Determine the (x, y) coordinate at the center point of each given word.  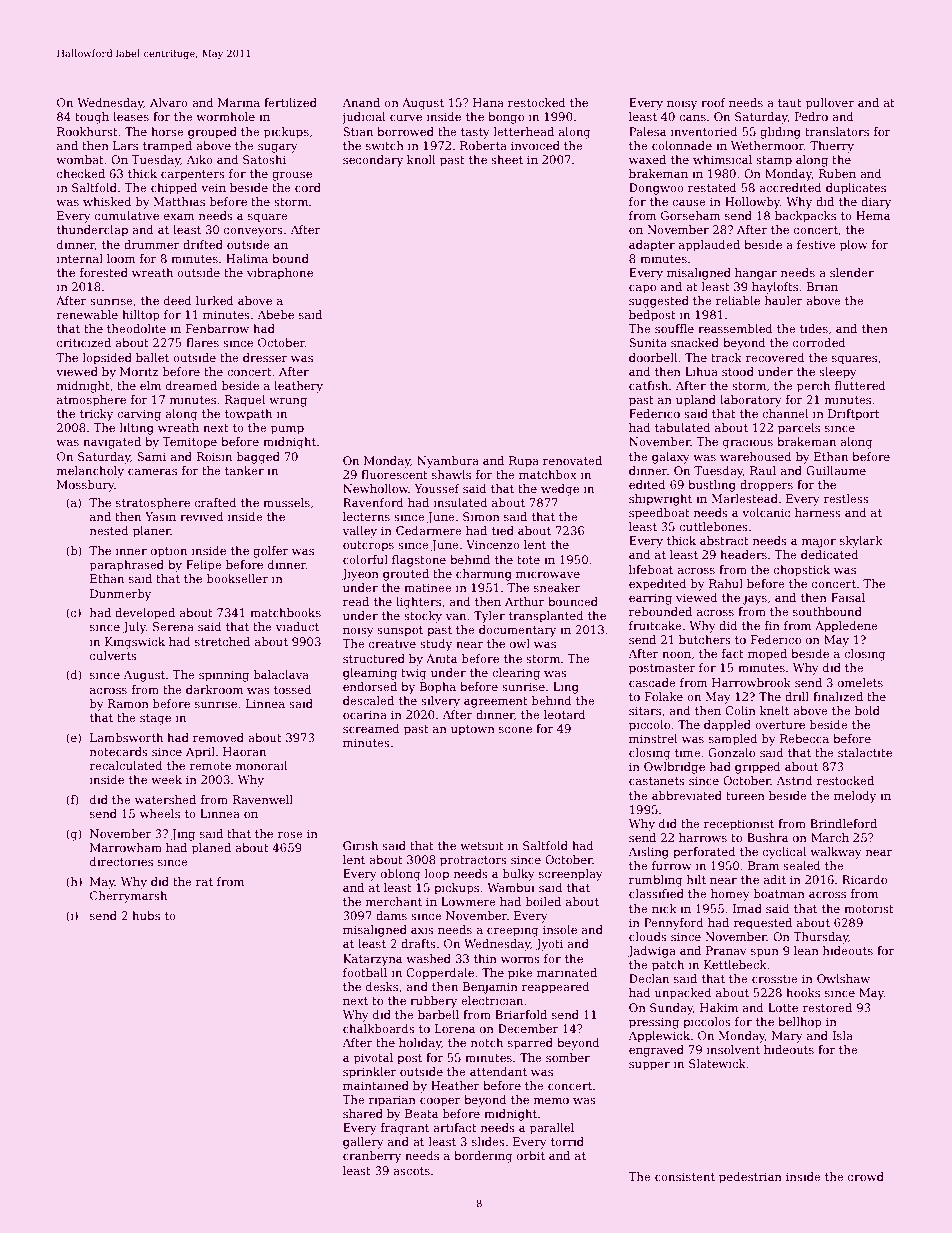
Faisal (848, 597)
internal (80, 258)
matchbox (548, 474)
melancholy (90, 472)
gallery (363, 1143)
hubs (146, 915)
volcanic (766, 512)
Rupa (524, 462)
